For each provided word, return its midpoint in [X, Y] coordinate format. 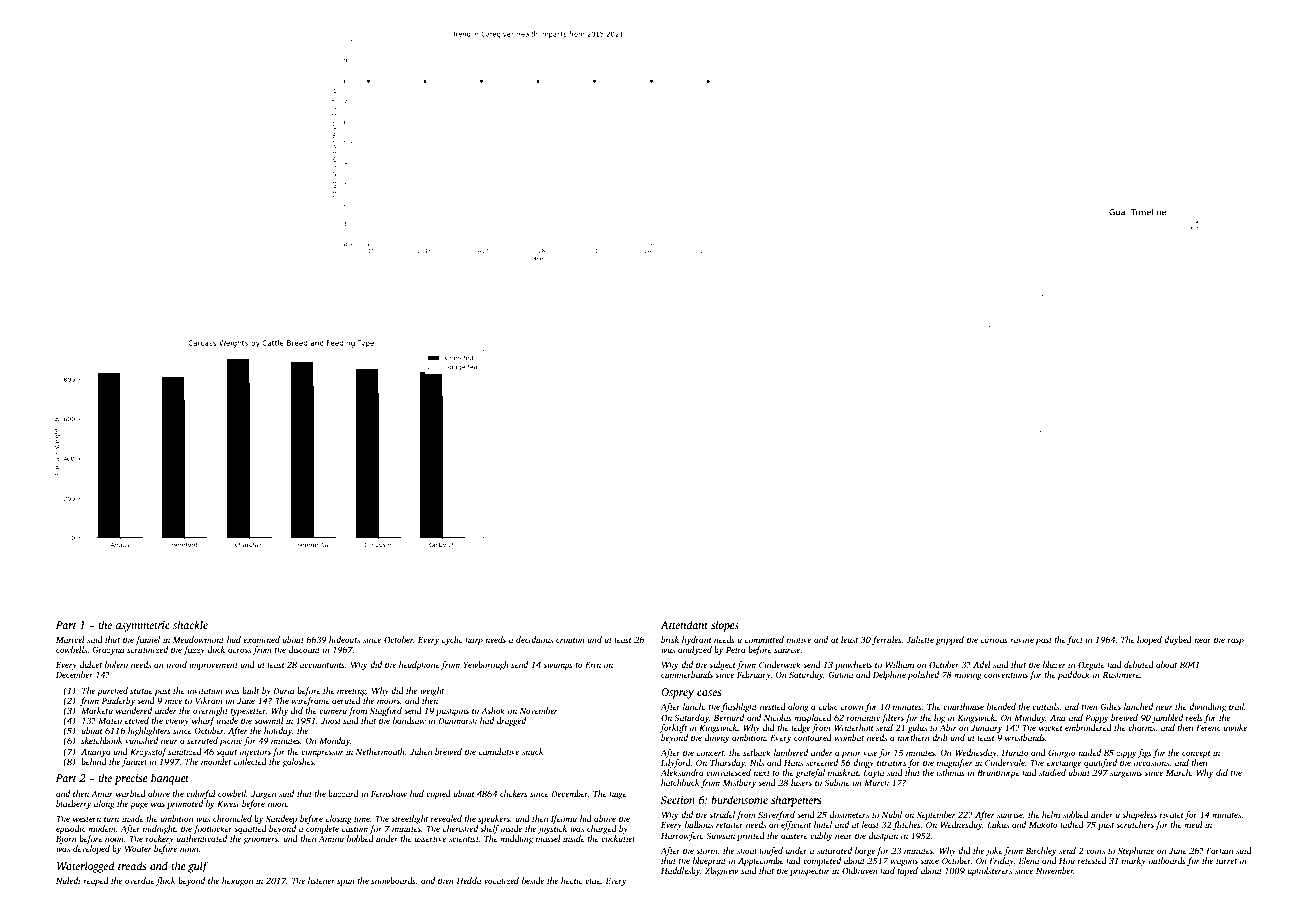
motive [799, 640]
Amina [331, 839]
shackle [190, 624]
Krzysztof [148, 752]
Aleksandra [682, 772]
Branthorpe [998, 773]
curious [994, 640]
